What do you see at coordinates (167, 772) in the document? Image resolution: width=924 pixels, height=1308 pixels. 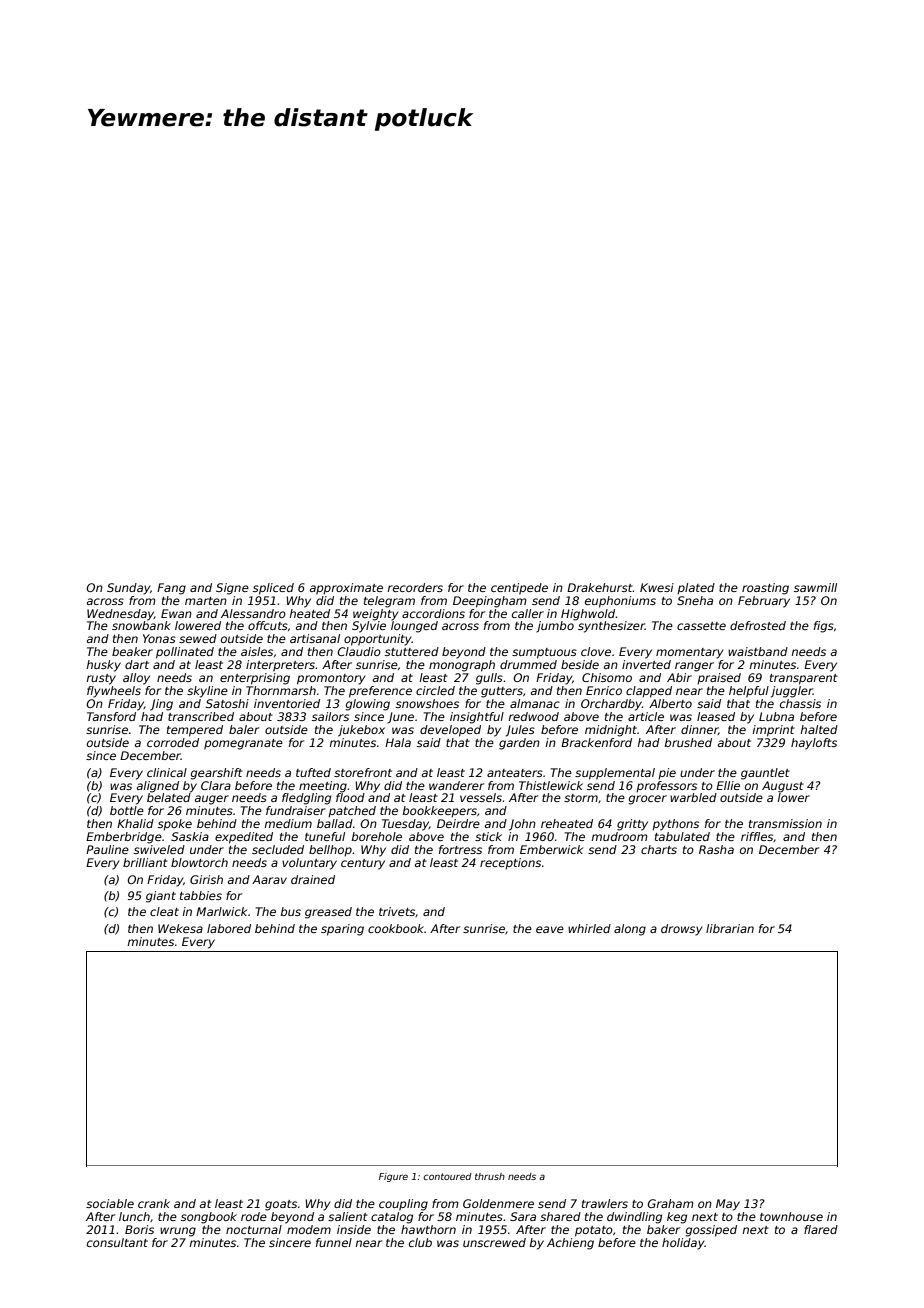 I see `clinical` at bounding box center [167, 772].
